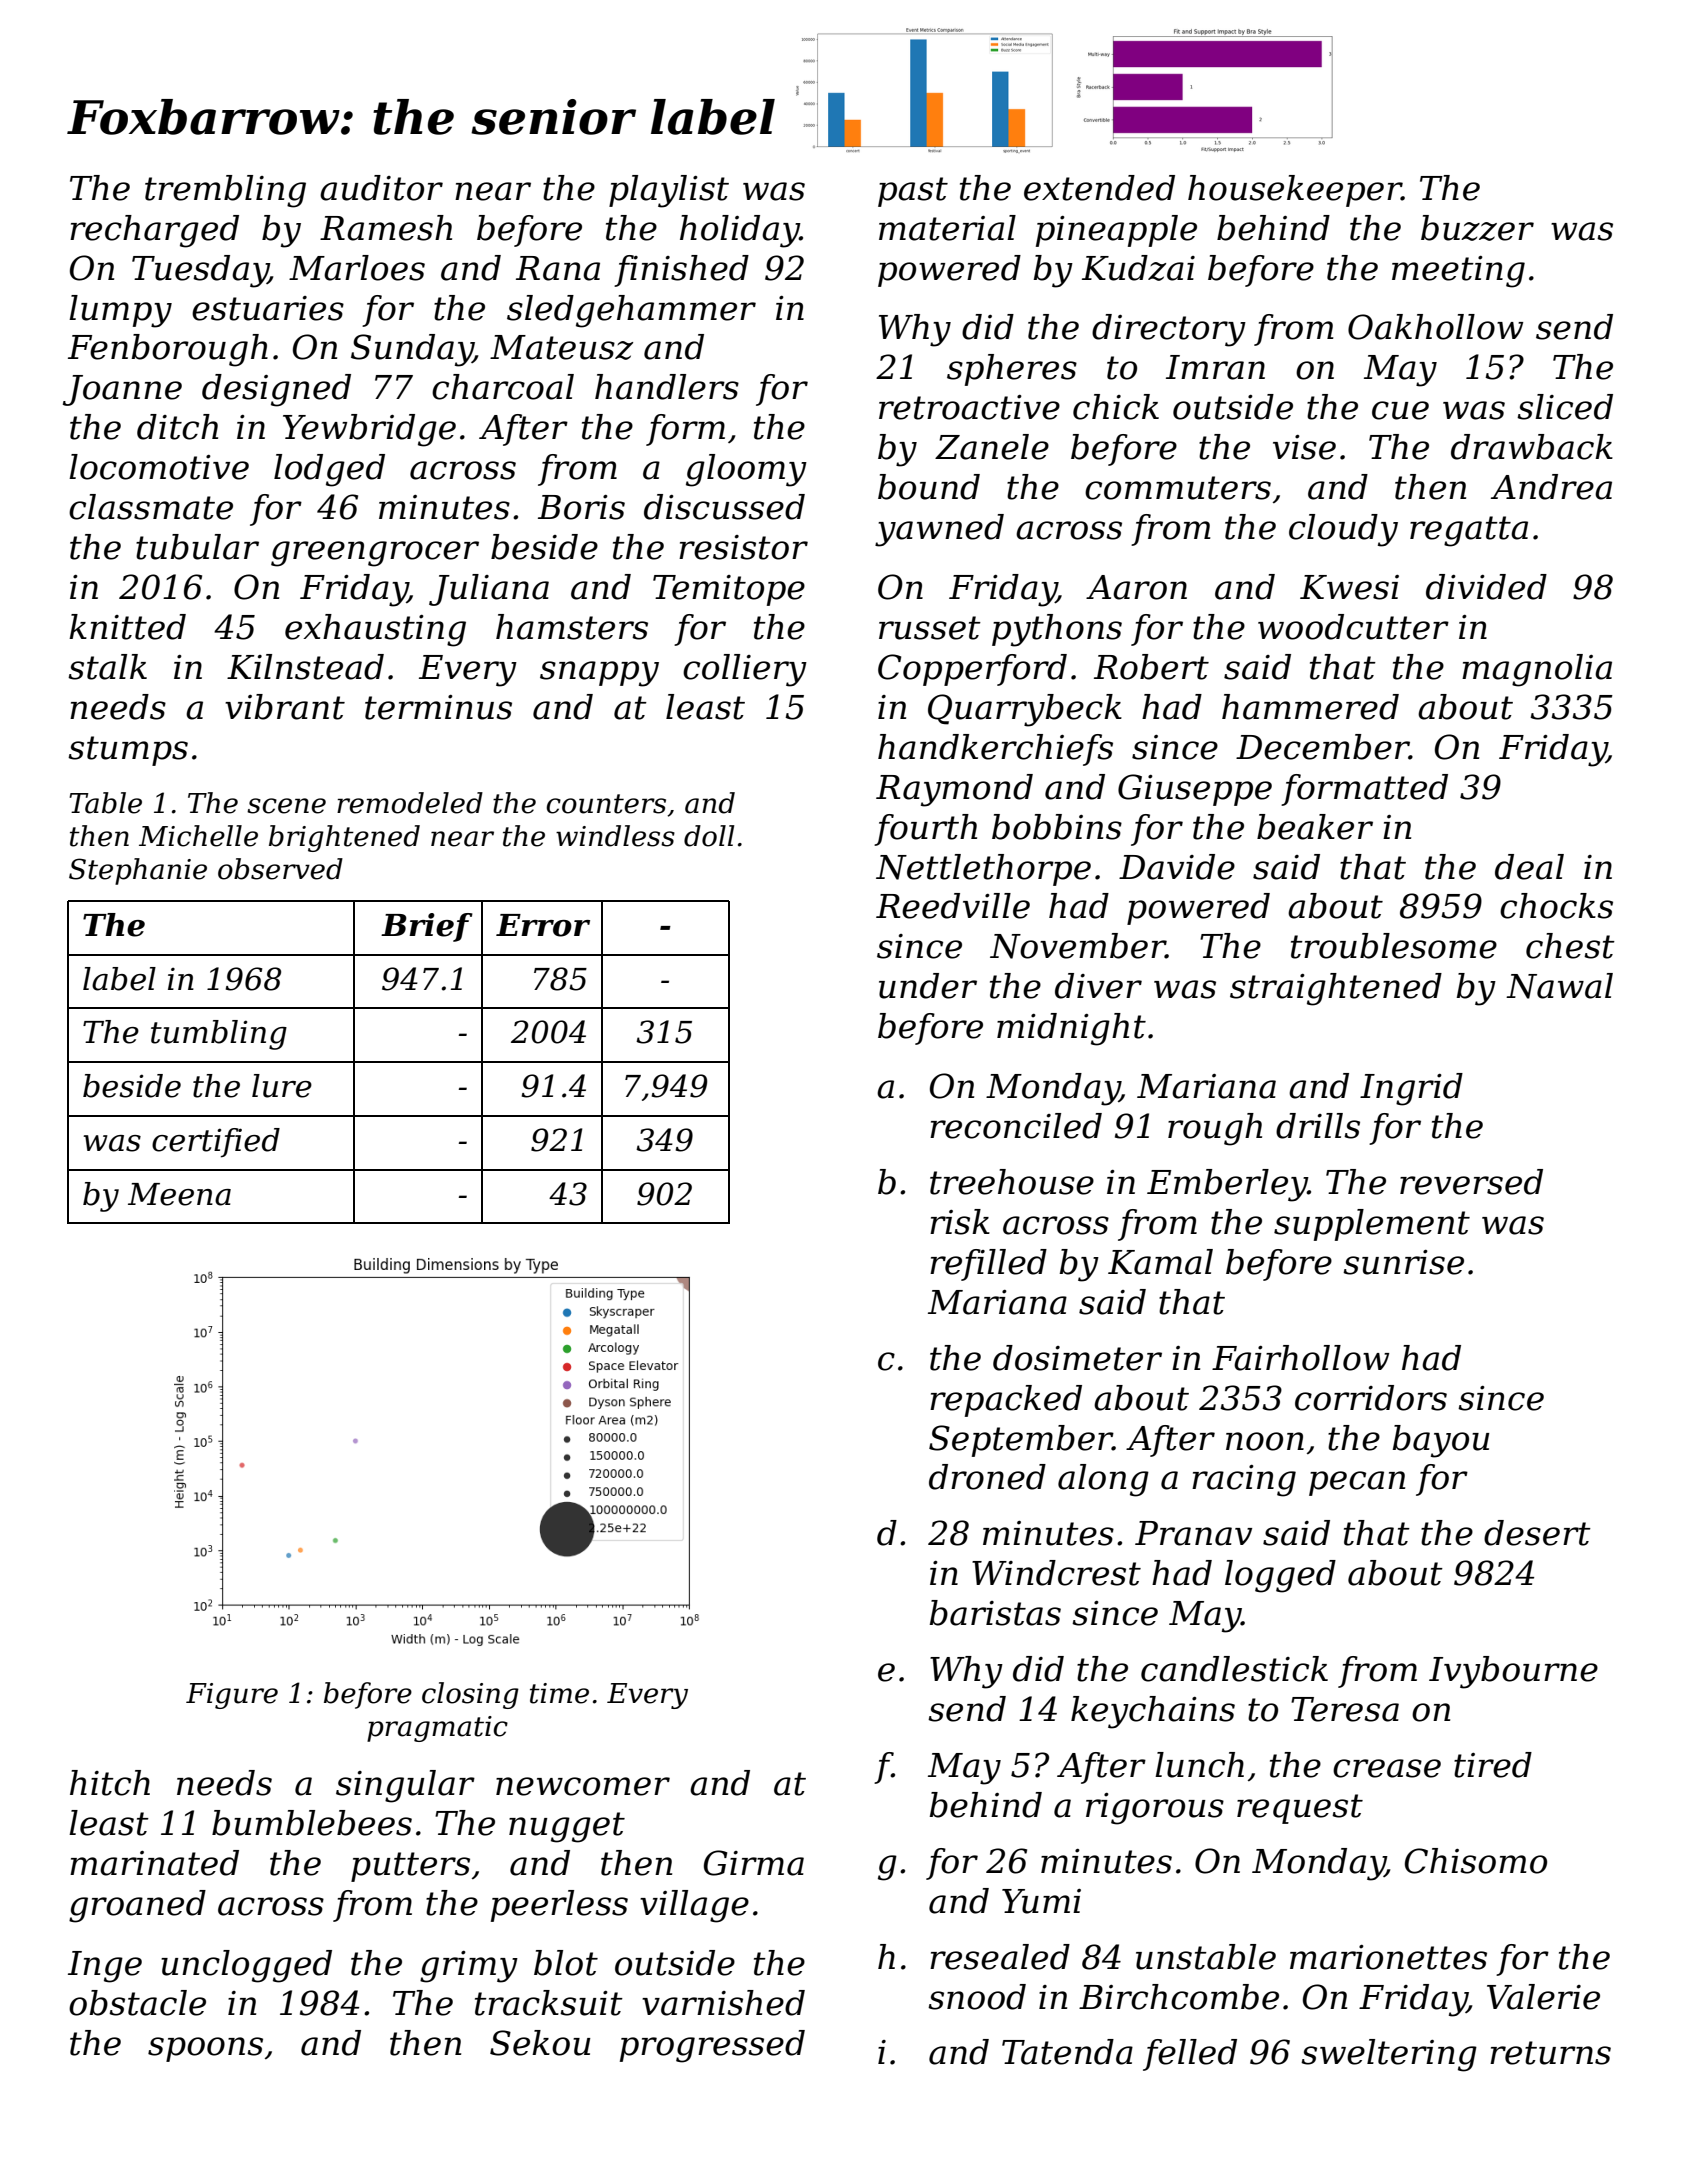 This screenshot has width=1683, height=2178. Describe the element at coordinates (540, 2043) in the screenshot. I see `Sekou` at that location.
